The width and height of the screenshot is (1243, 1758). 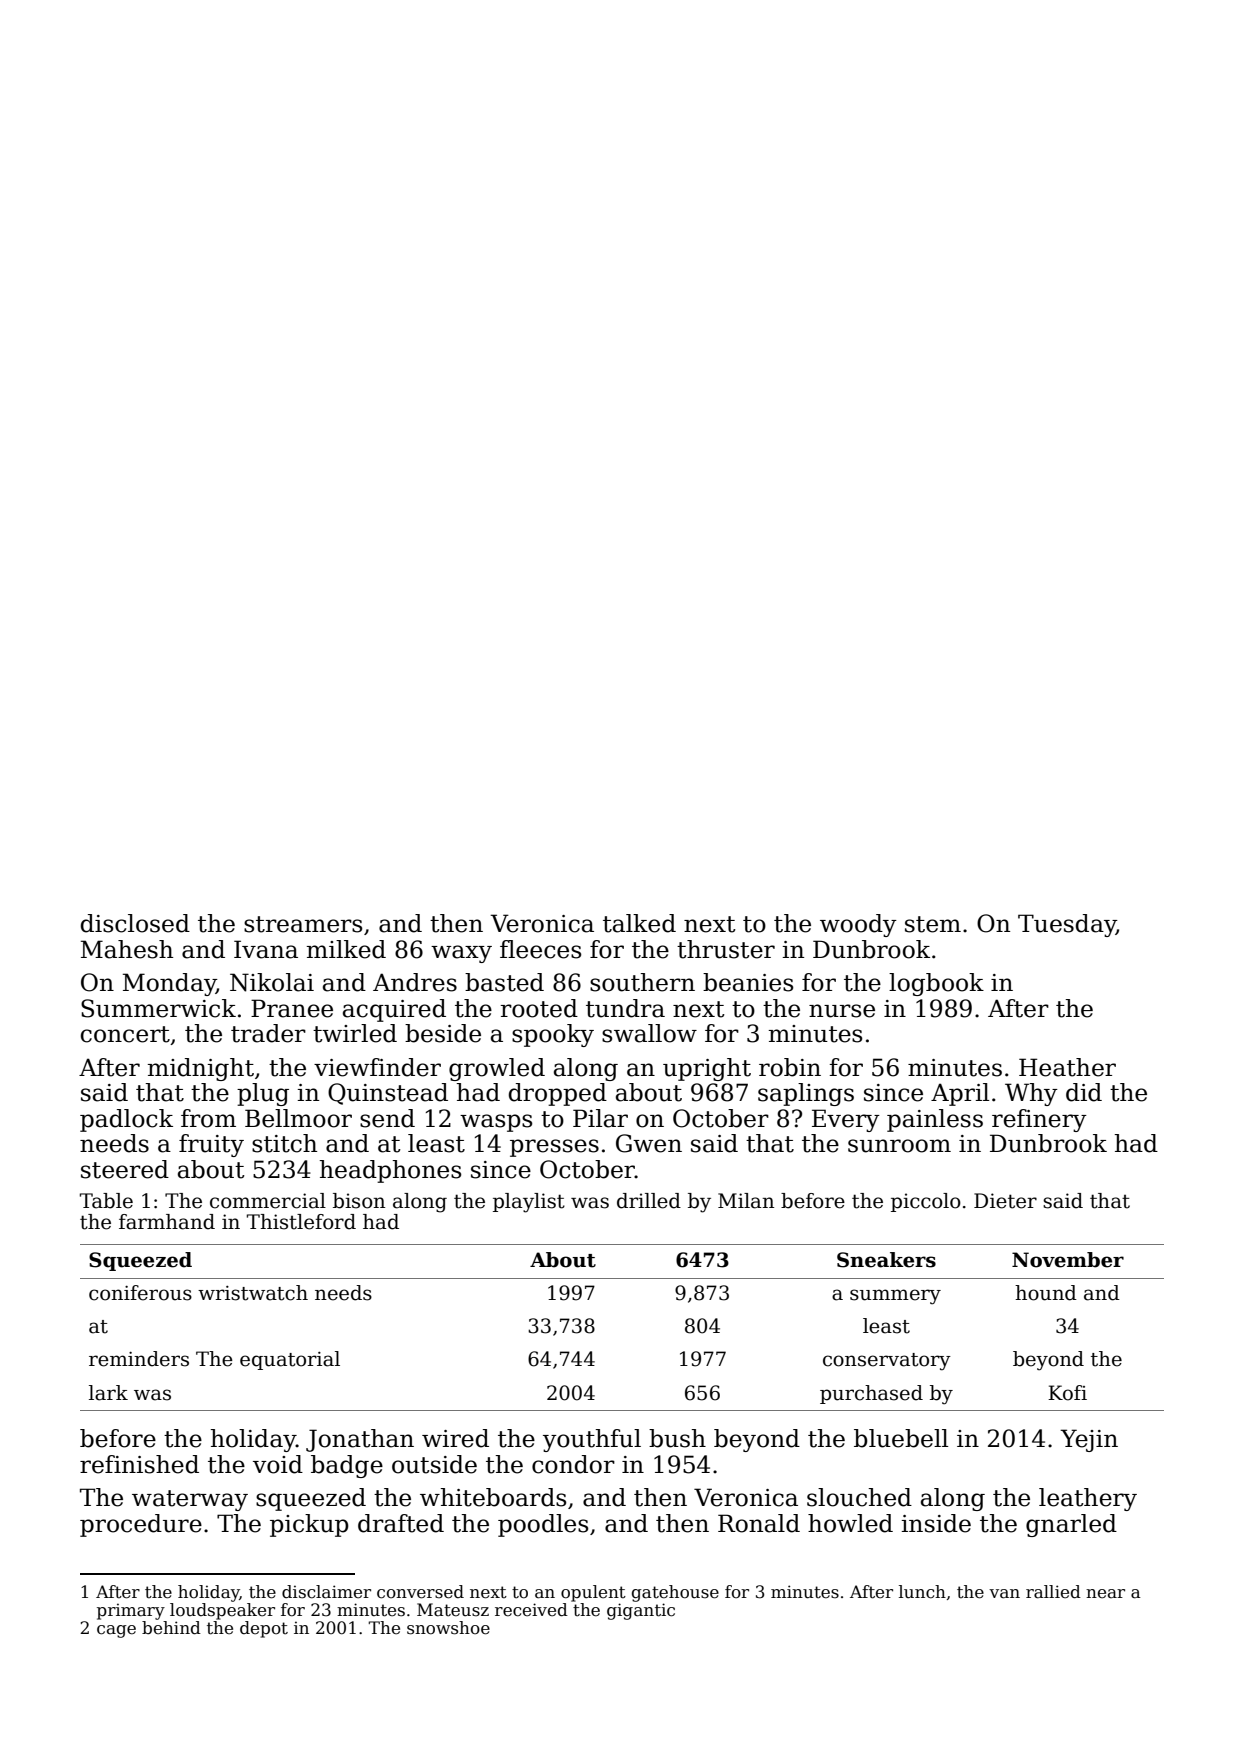 What do you see at coordinates (309, 1525) in the screenshot?
I see `pickup` at bounding box center [309, 1525].
